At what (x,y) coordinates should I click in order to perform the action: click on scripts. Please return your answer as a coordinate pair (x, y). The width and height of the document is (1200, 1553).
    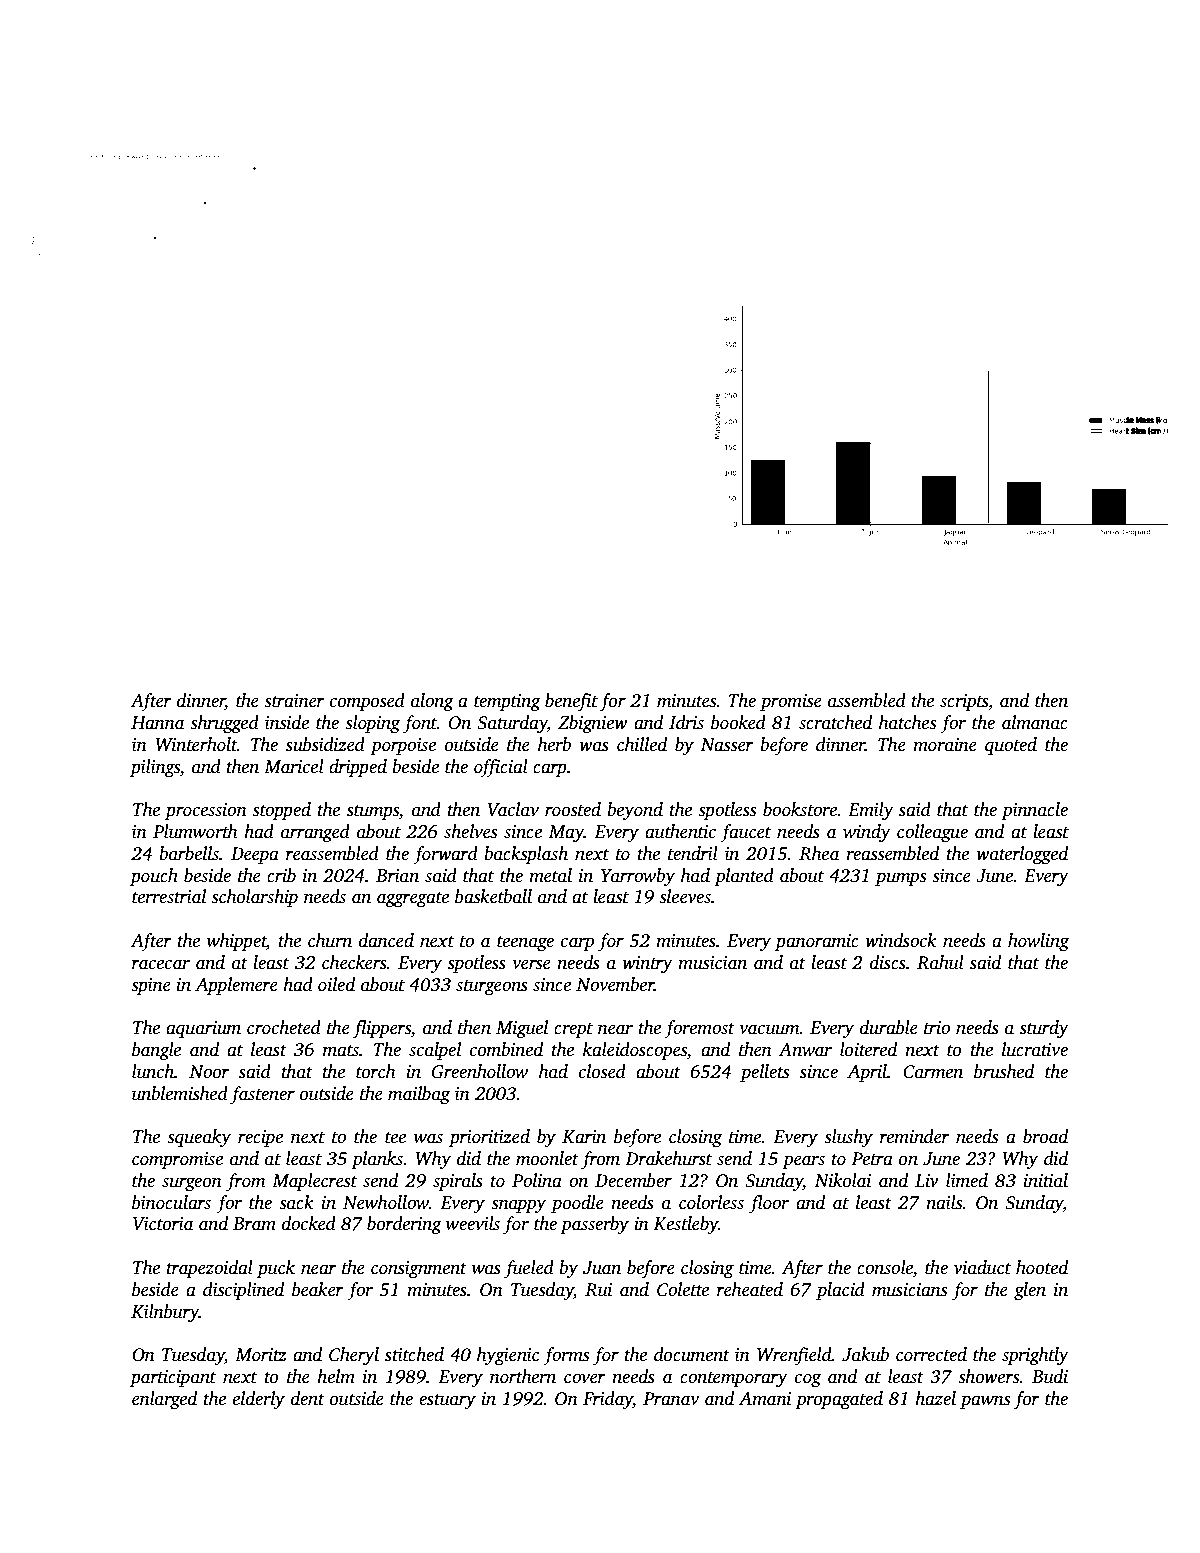
    Looking at the image, I should click on (964, 702).
